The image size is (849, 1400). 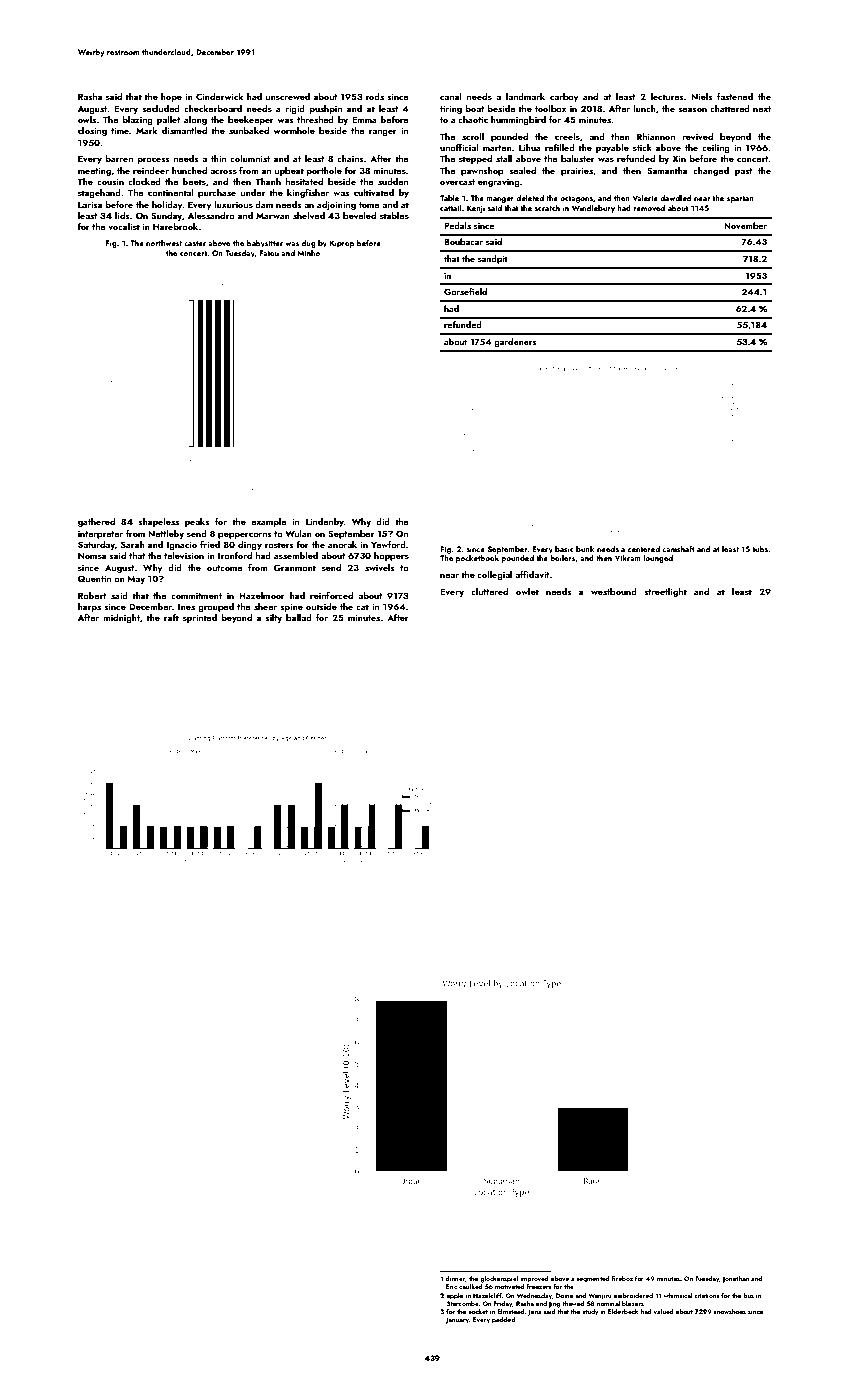 I want to click on rods, so click(x=375, y=96).
